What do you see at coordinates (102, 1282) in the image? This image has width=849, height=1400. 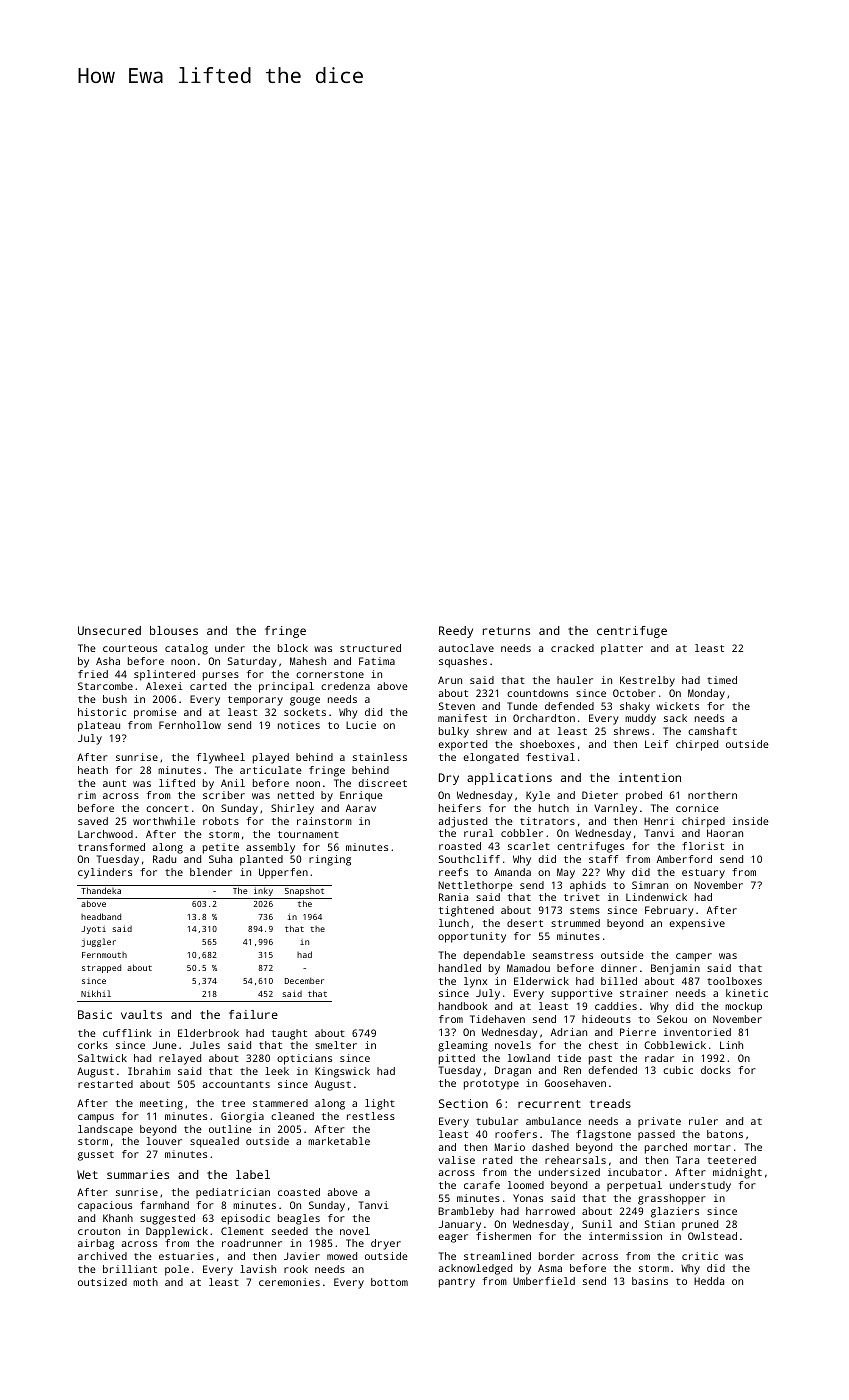 I see `outsized` at bounding box center [102, 1282].
